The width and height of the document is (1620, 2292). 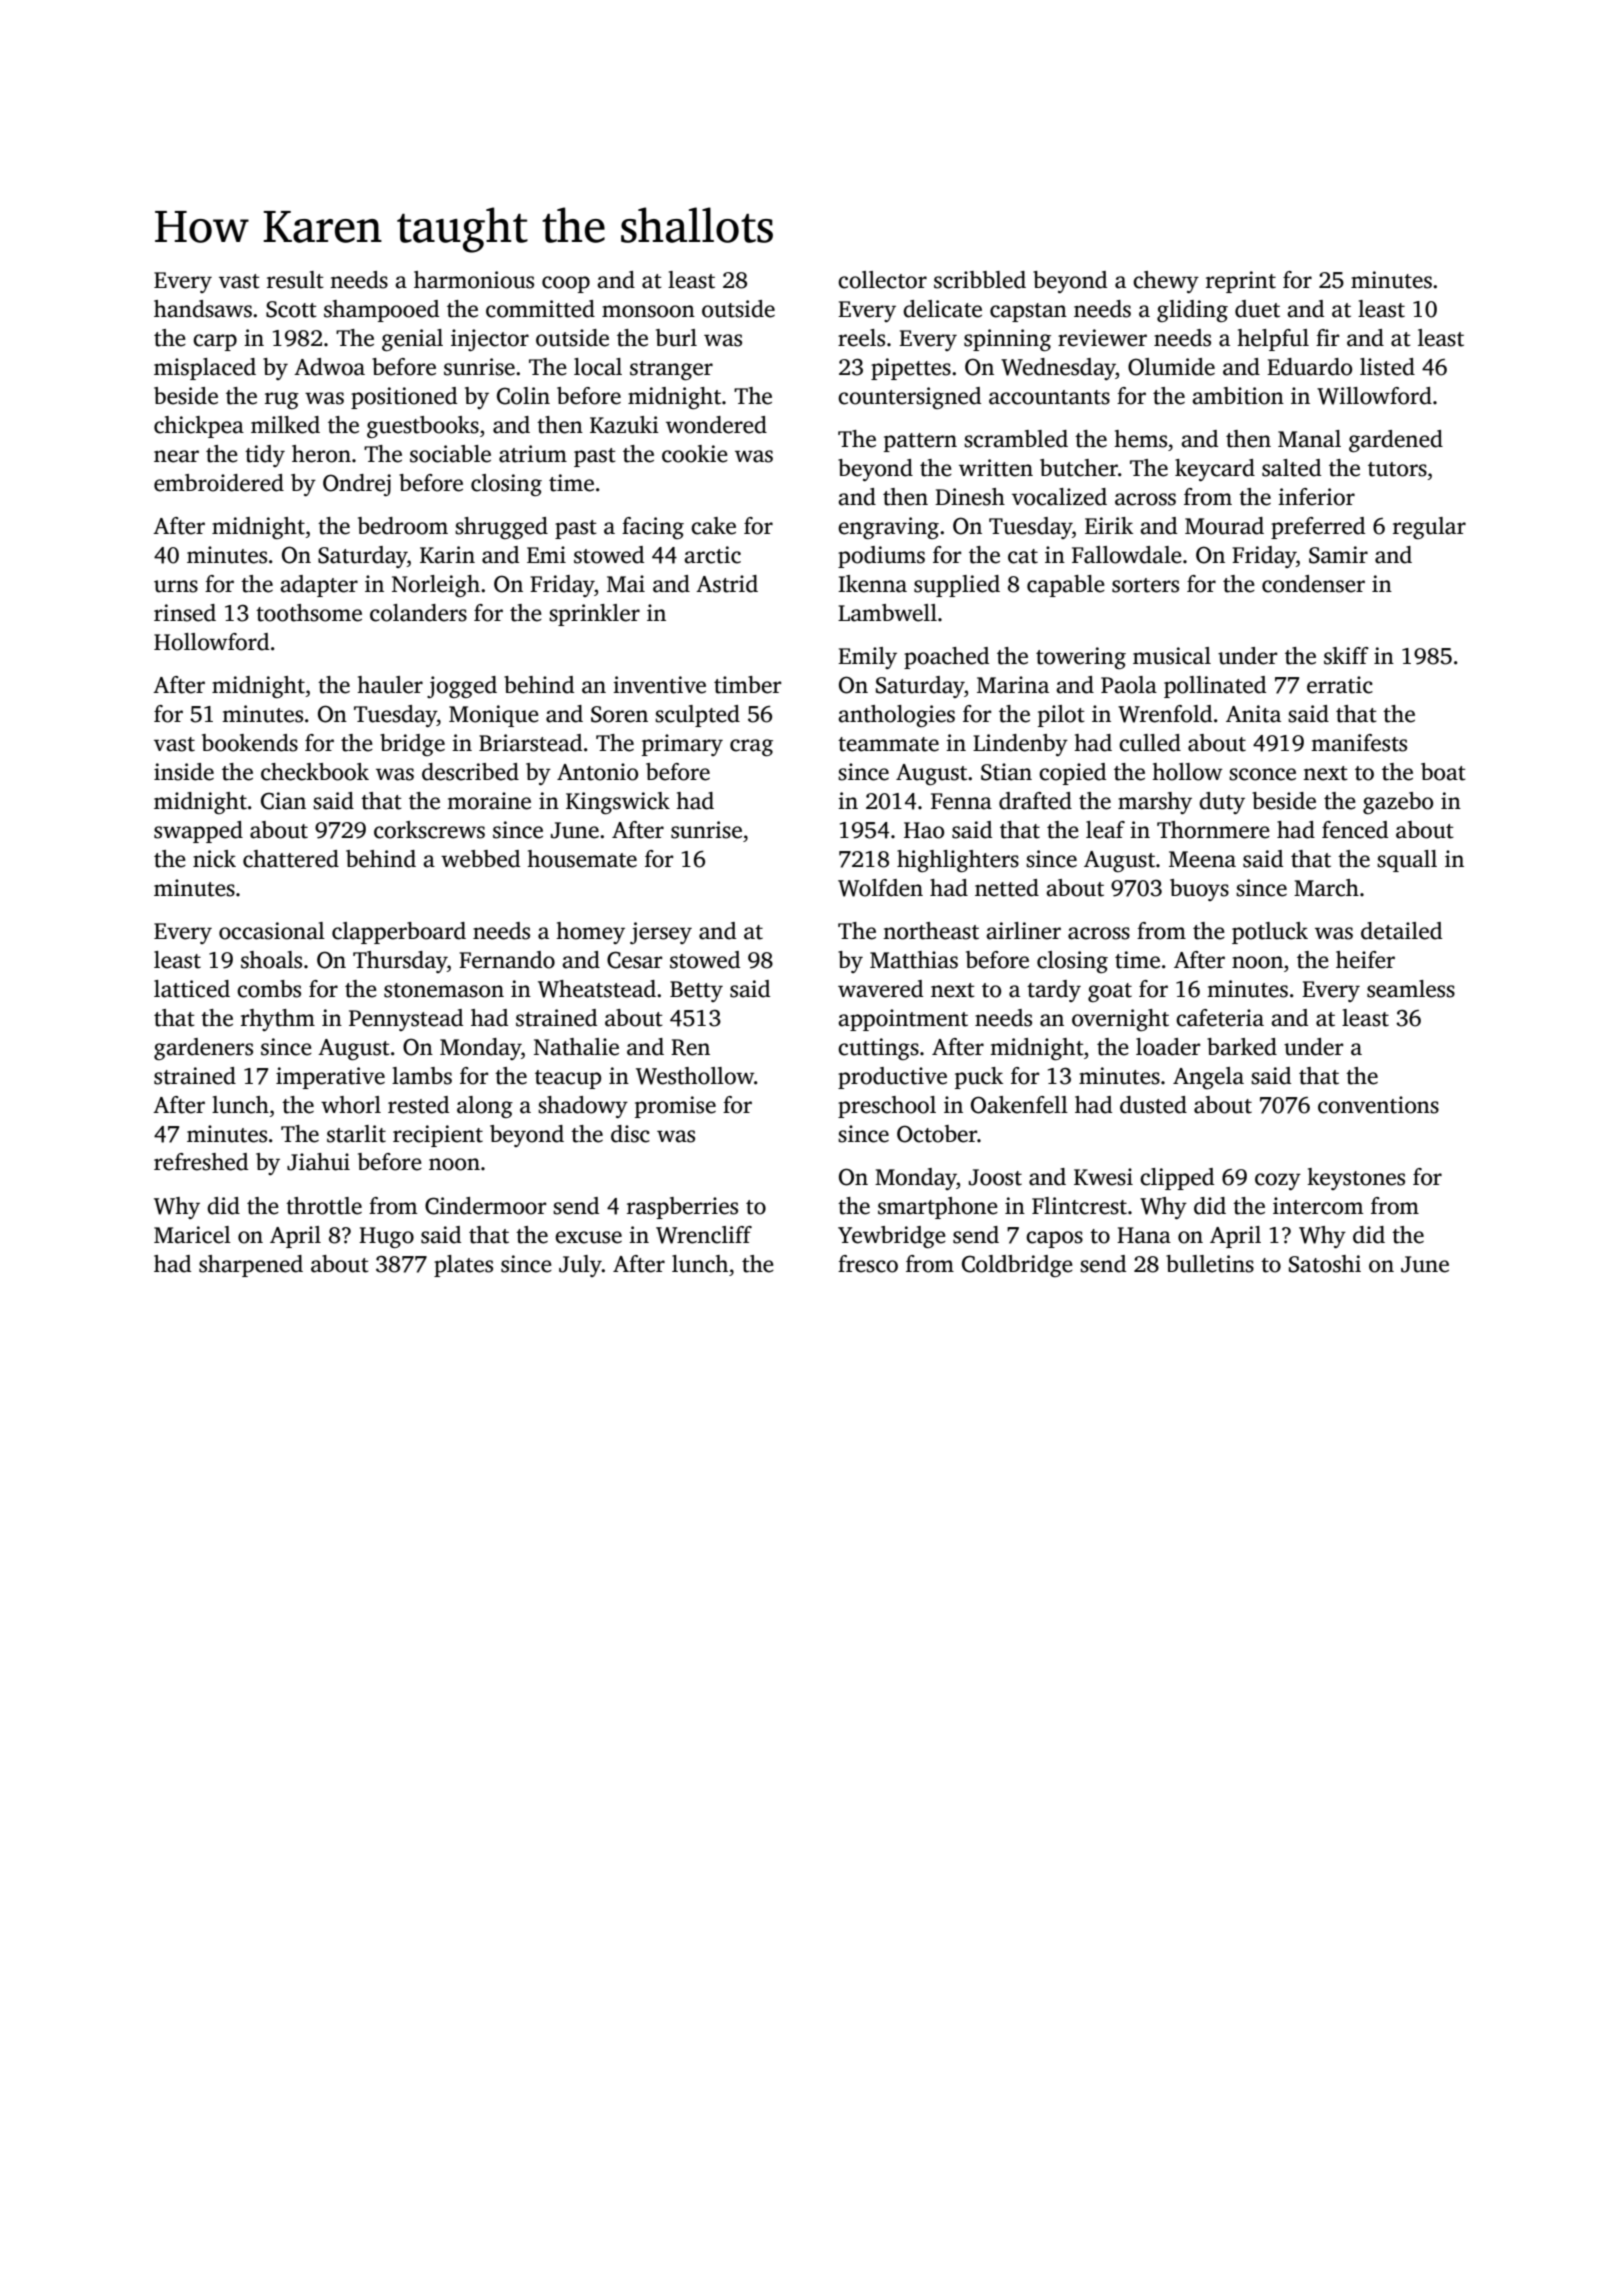 What do you see at coordinates (176, 456) in the document?
I see `near` at bounding box center [176, 456].
